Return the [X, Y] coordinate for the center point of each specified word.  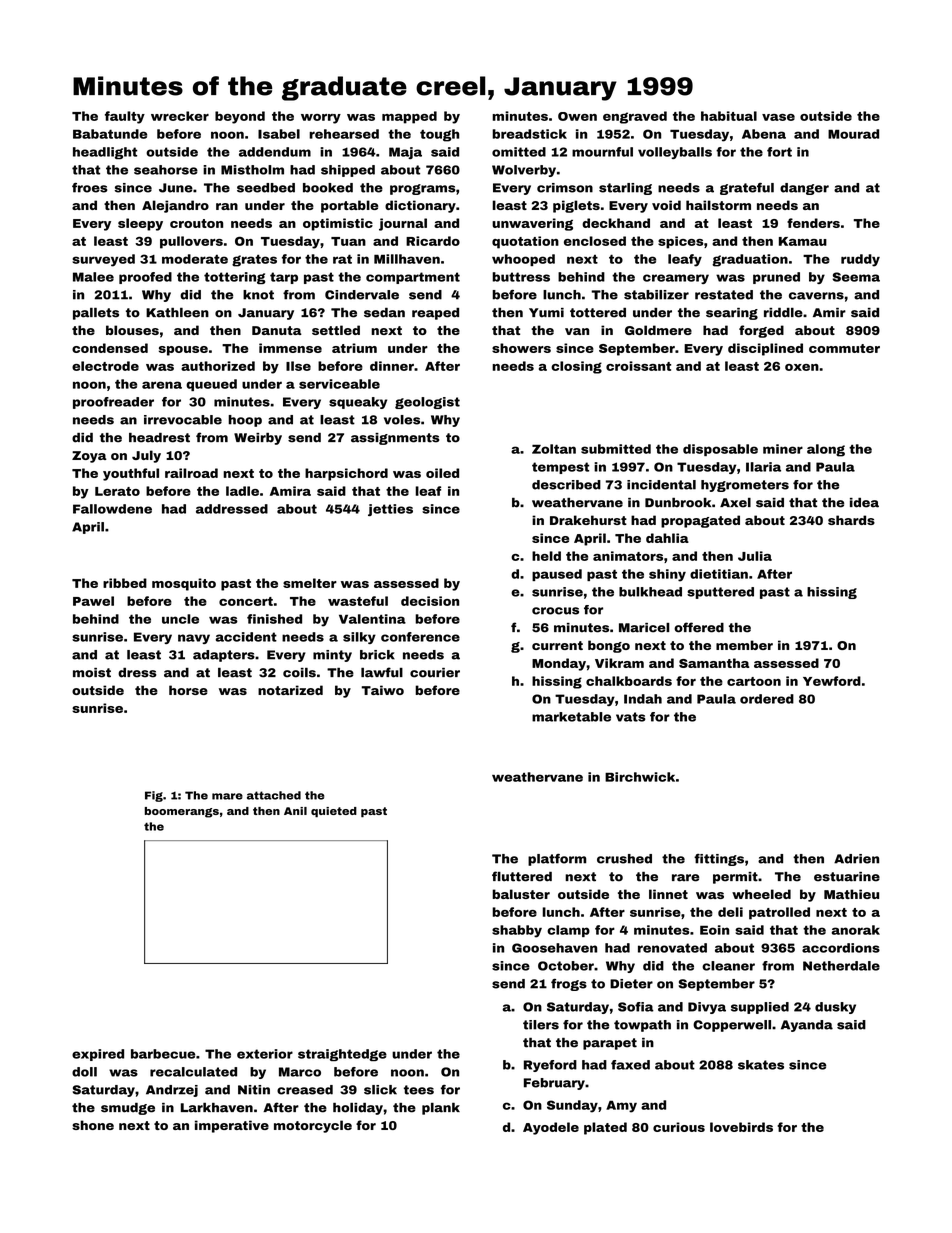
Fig [154, 796]
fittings [719, 860]
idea [864, 503]
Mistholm [252, 170]
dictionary [420, 206]
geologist [427, 403]
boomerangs [182, 812]
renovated [672, 948]
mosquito [184, 584]
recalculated [193, 1072]
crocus [555, 611]
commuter [844, 348]
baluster [521, 894]
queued [211, 385]
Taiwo [382, 690]
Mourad [853, 134]
